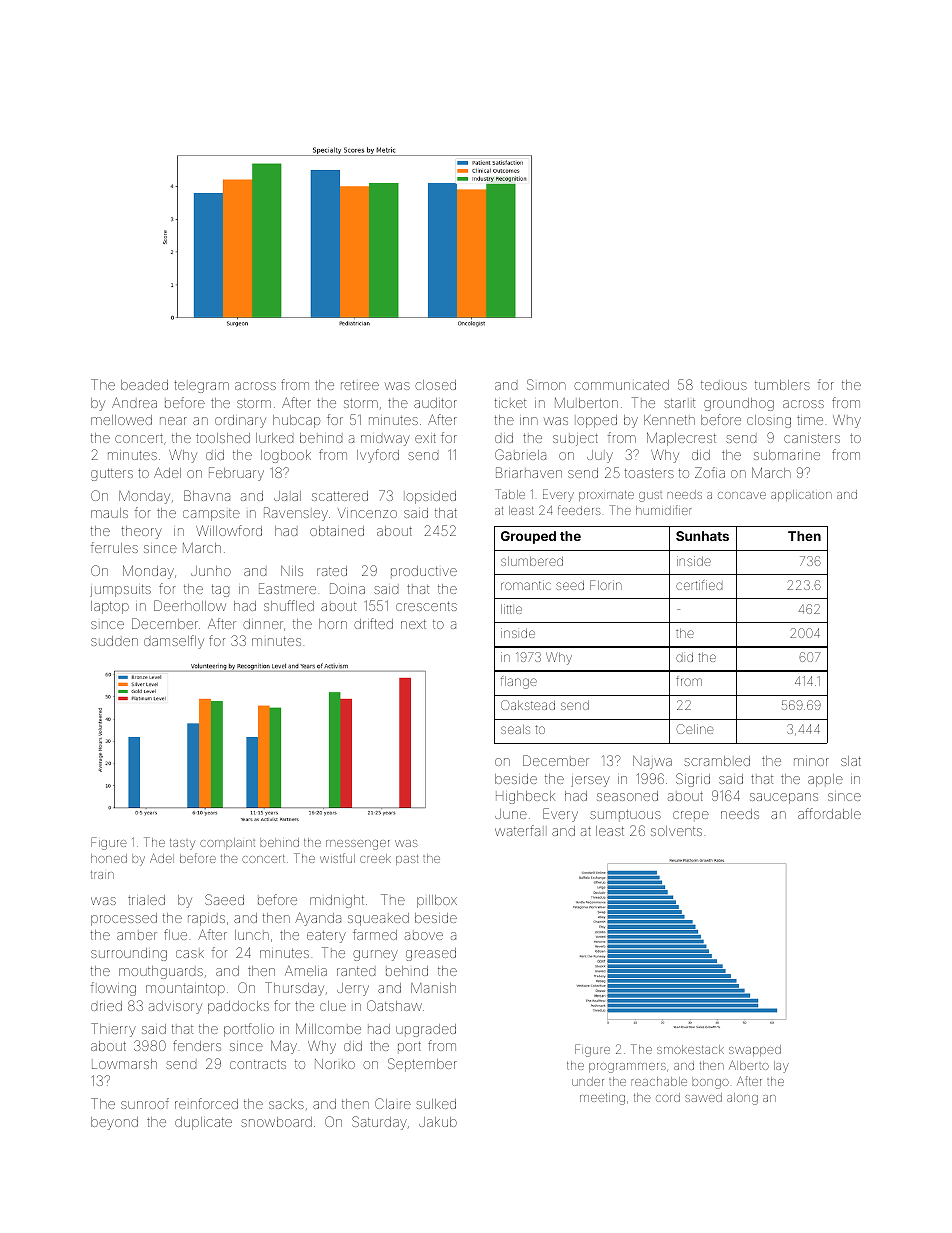  I want to click on little, so click(511, 609).
